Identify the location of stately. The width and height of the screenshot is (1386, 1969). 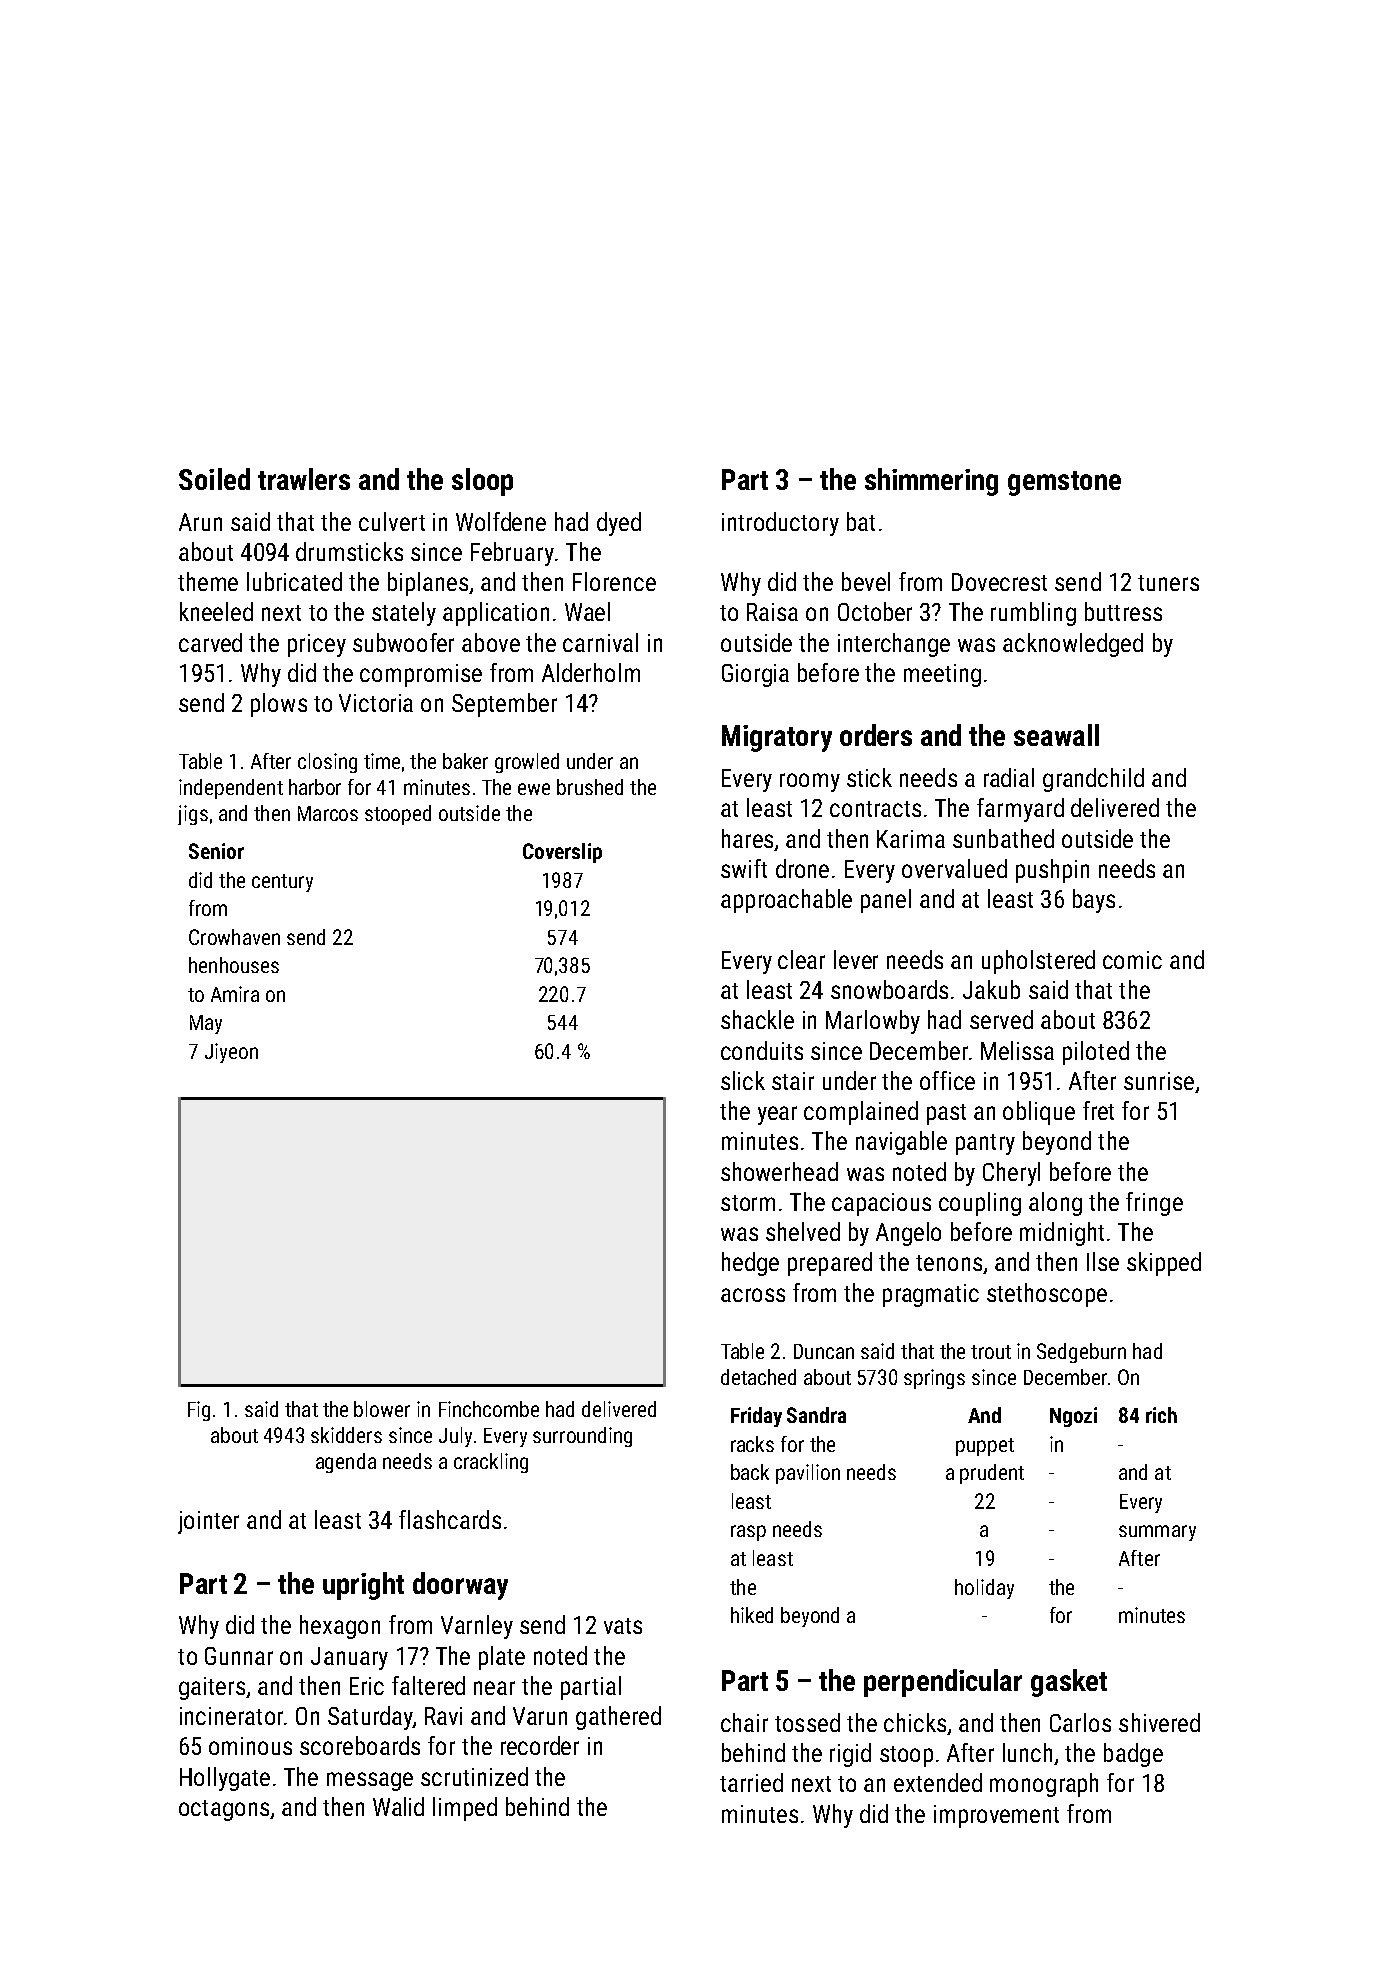
(404, 614).
